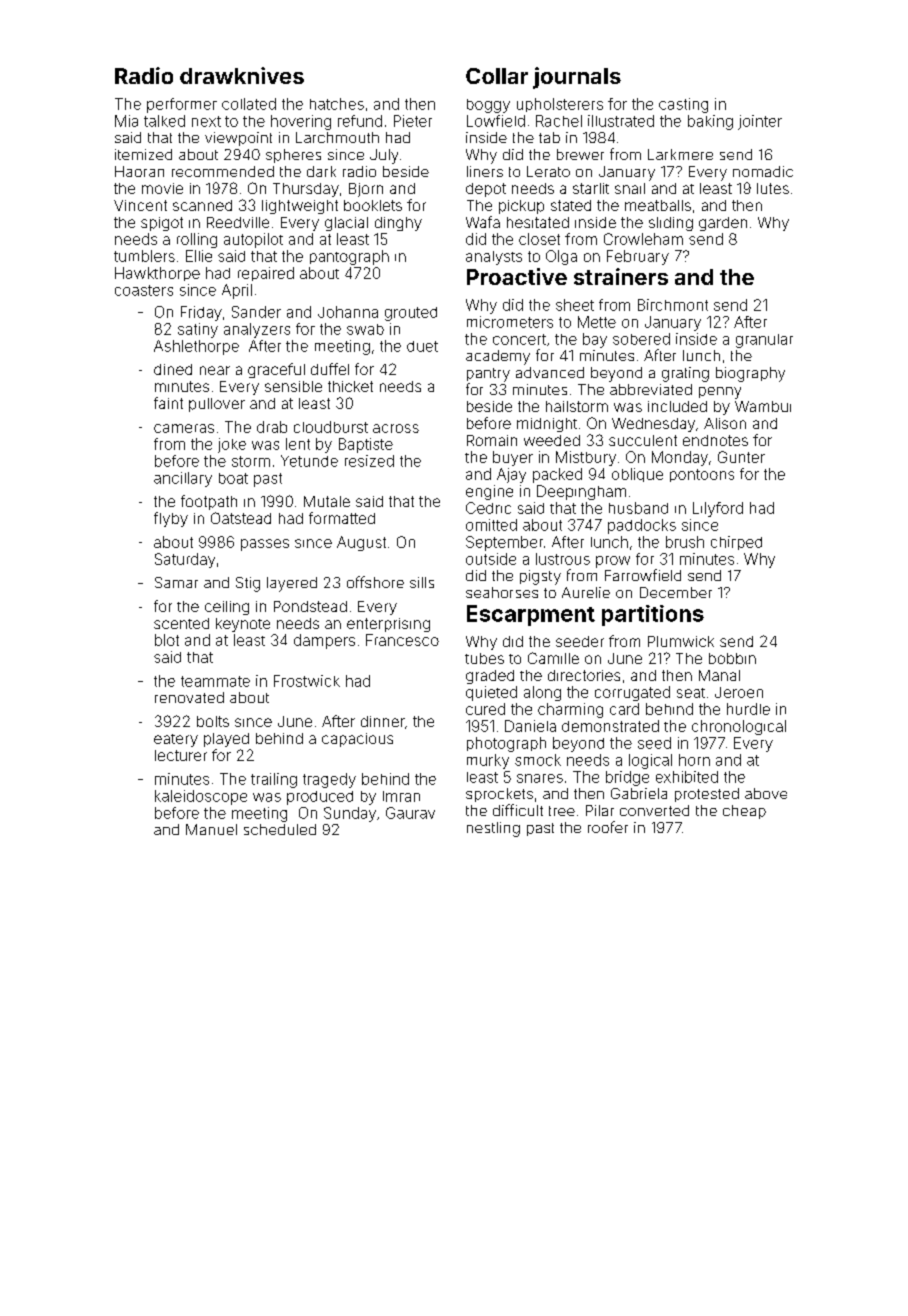 The height and width of the image is (1316, 908). Describe the element at coordinates (497, 76) in the image. I see `Collar` at that location.
